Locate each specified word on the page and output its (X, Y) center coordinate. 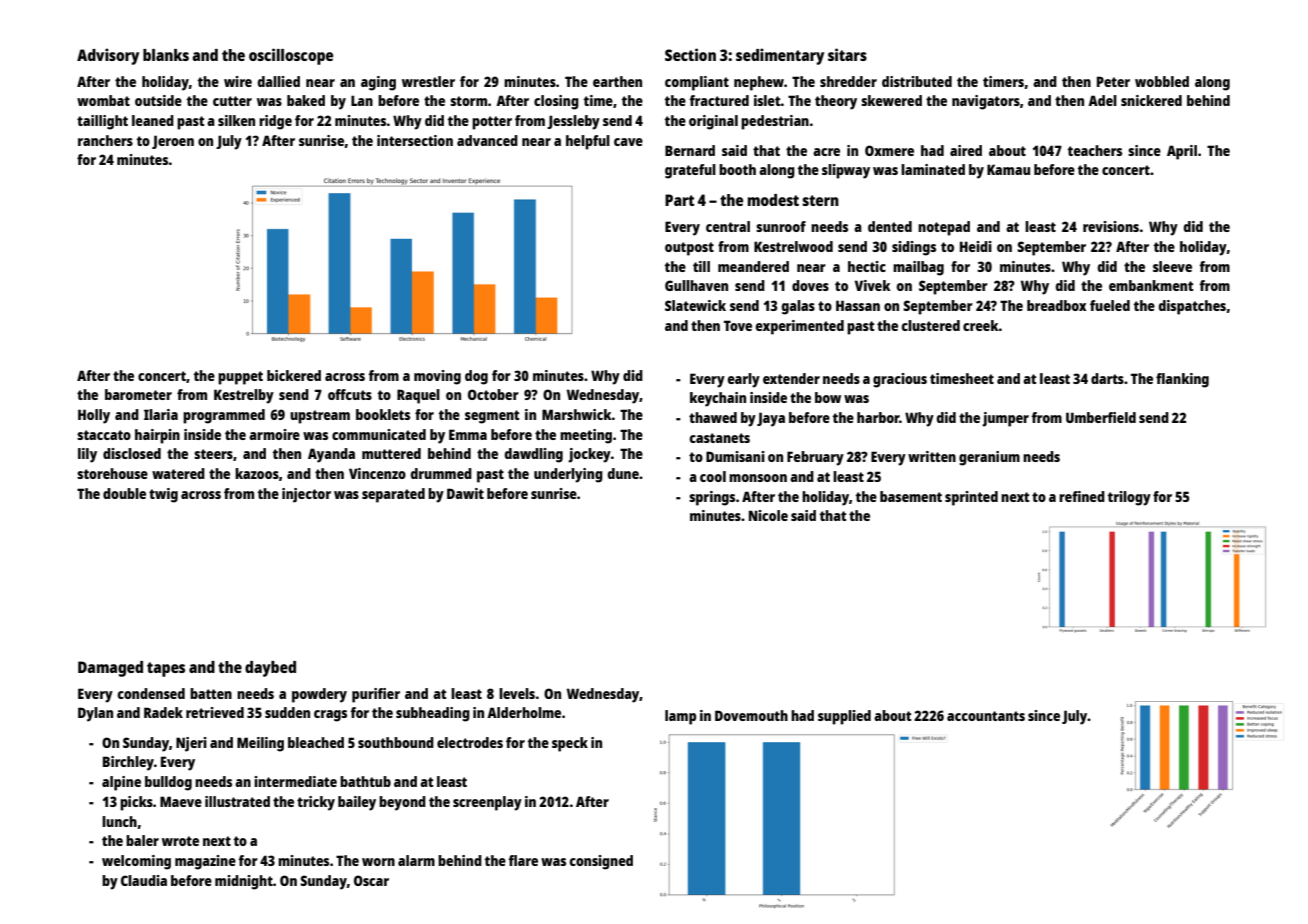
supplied (844, 717)
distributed (917, 81)
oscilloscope (291, 56)
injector (306, 495)
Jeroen (173, 142)
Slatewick (695, 305)
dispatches (1192, 307)
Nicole (768, 515)
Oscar (371, 880)
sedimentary (780, 56)
